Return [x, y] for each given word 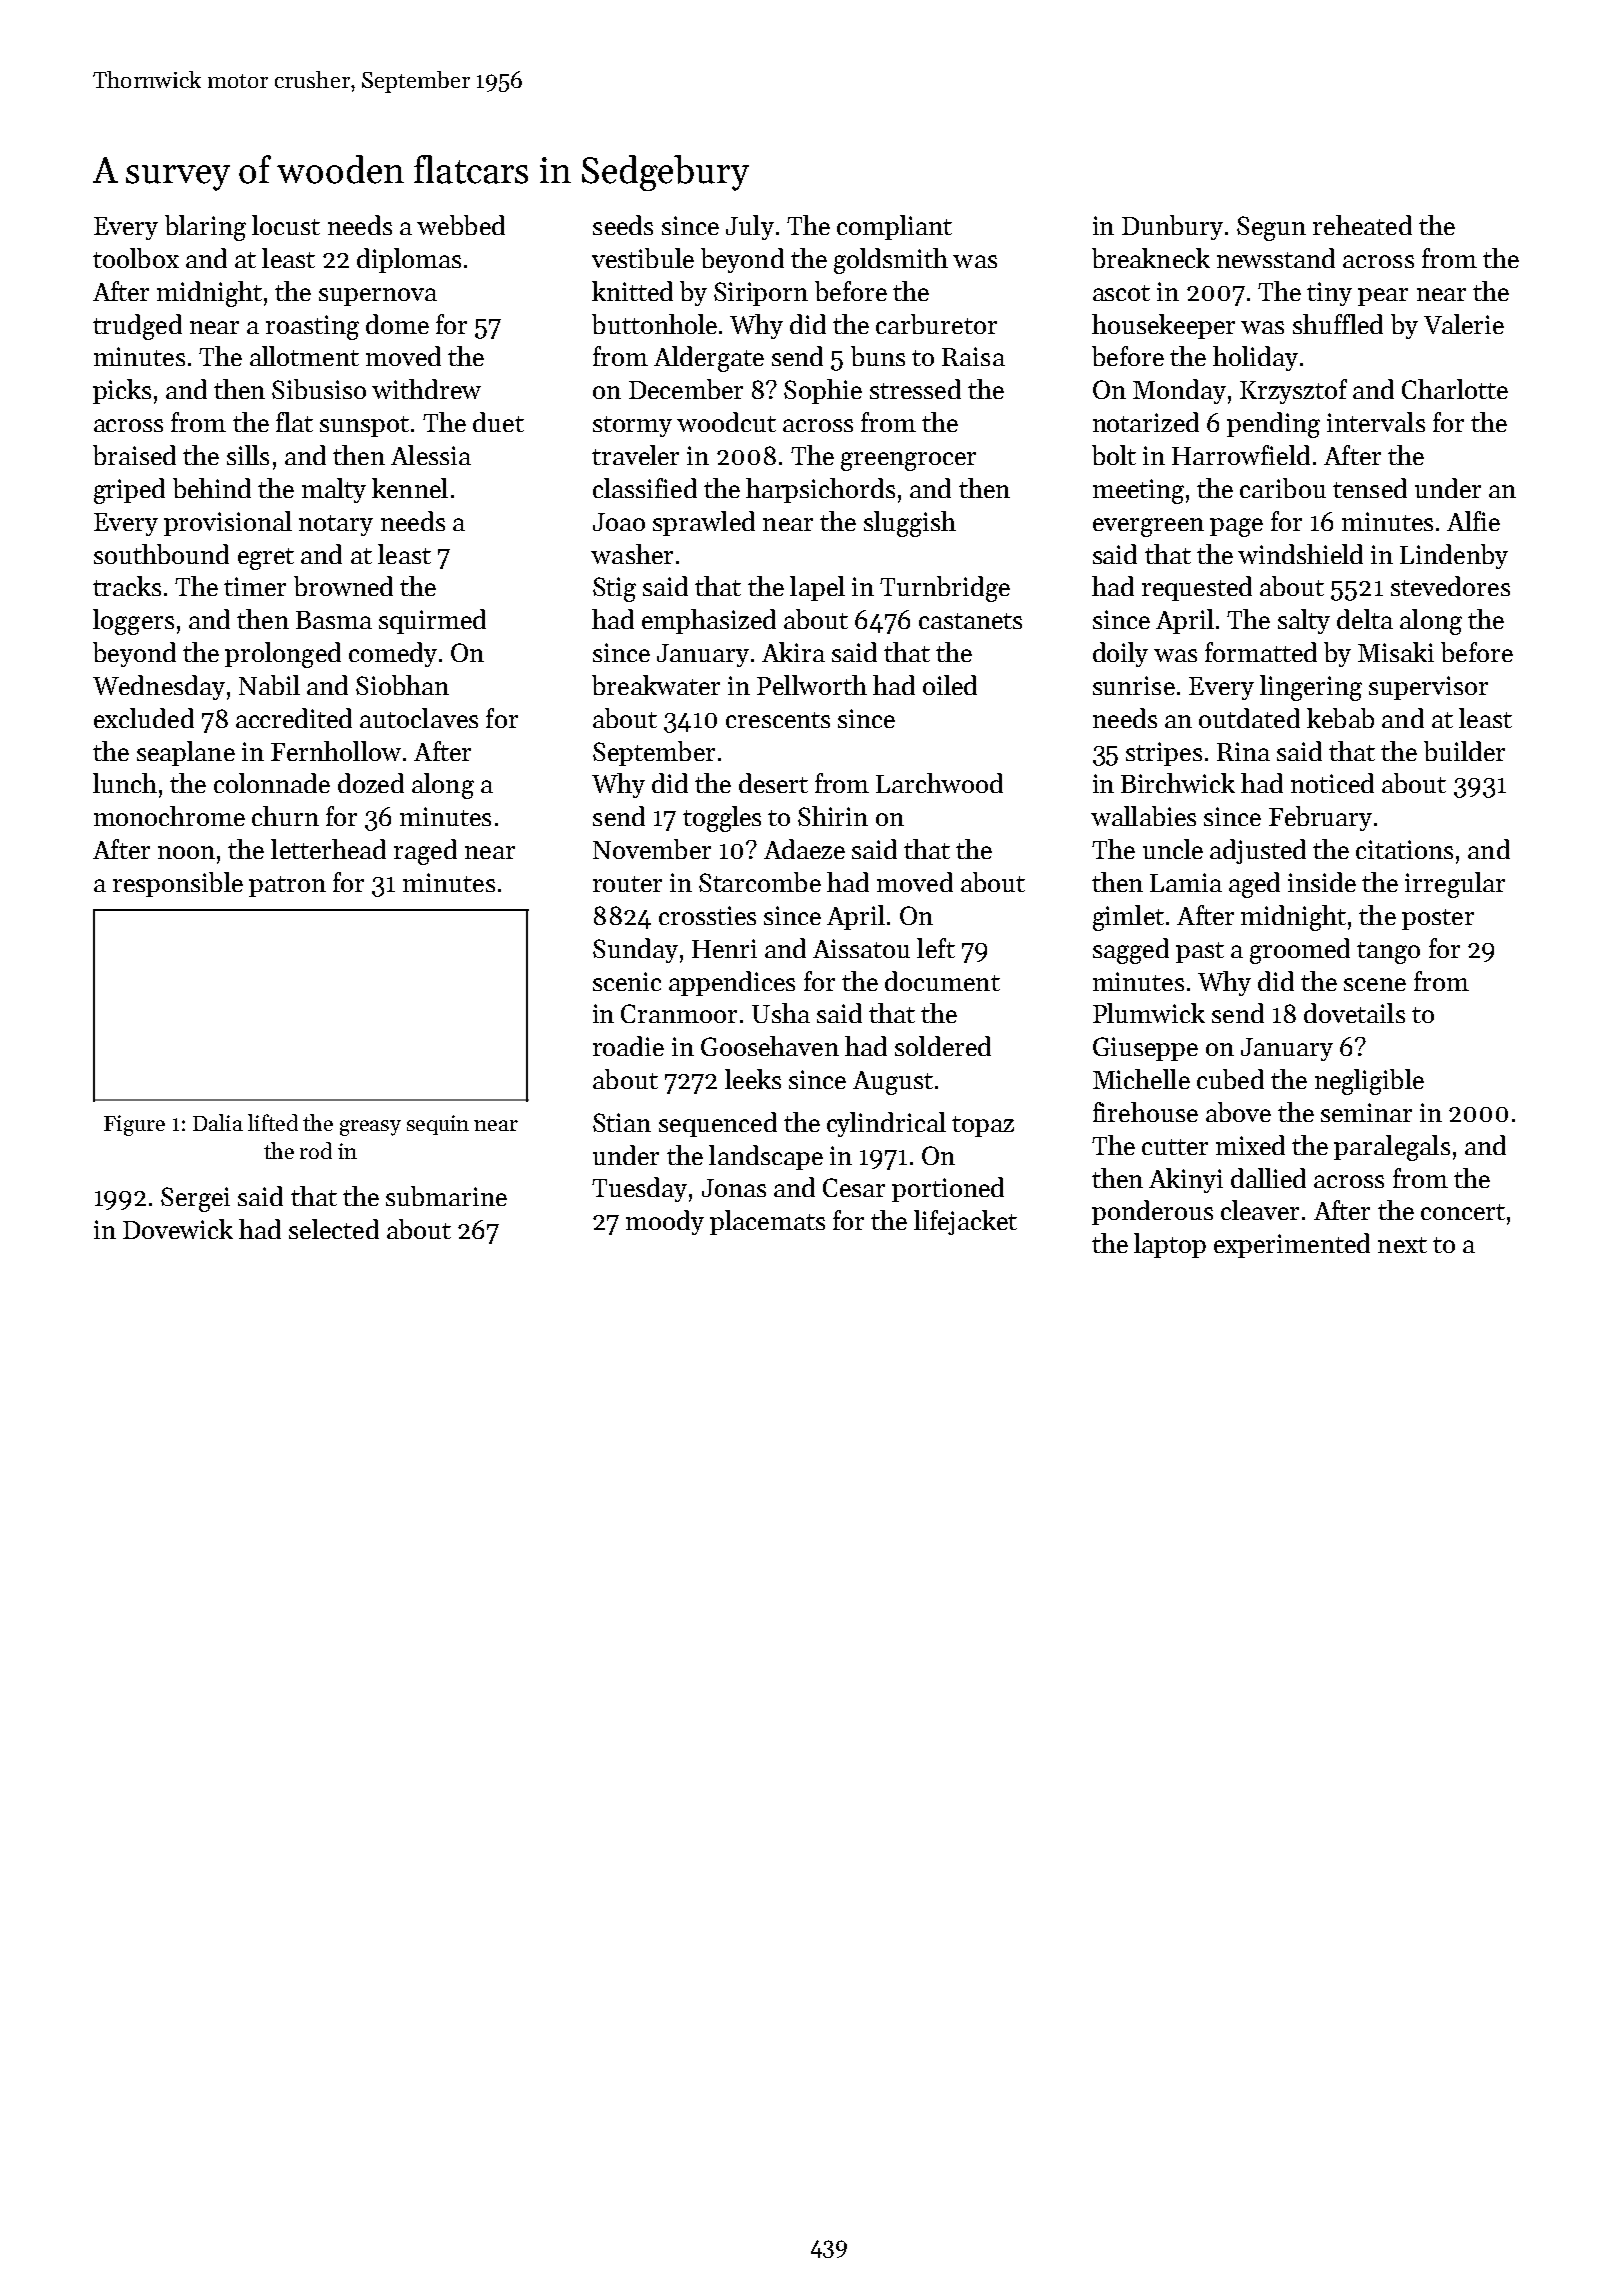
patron [287, 886]
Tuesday [639, 1189]
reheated [1362, 225]
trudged [137, 327]
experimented [1292, 1245]
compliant [894, 227]
